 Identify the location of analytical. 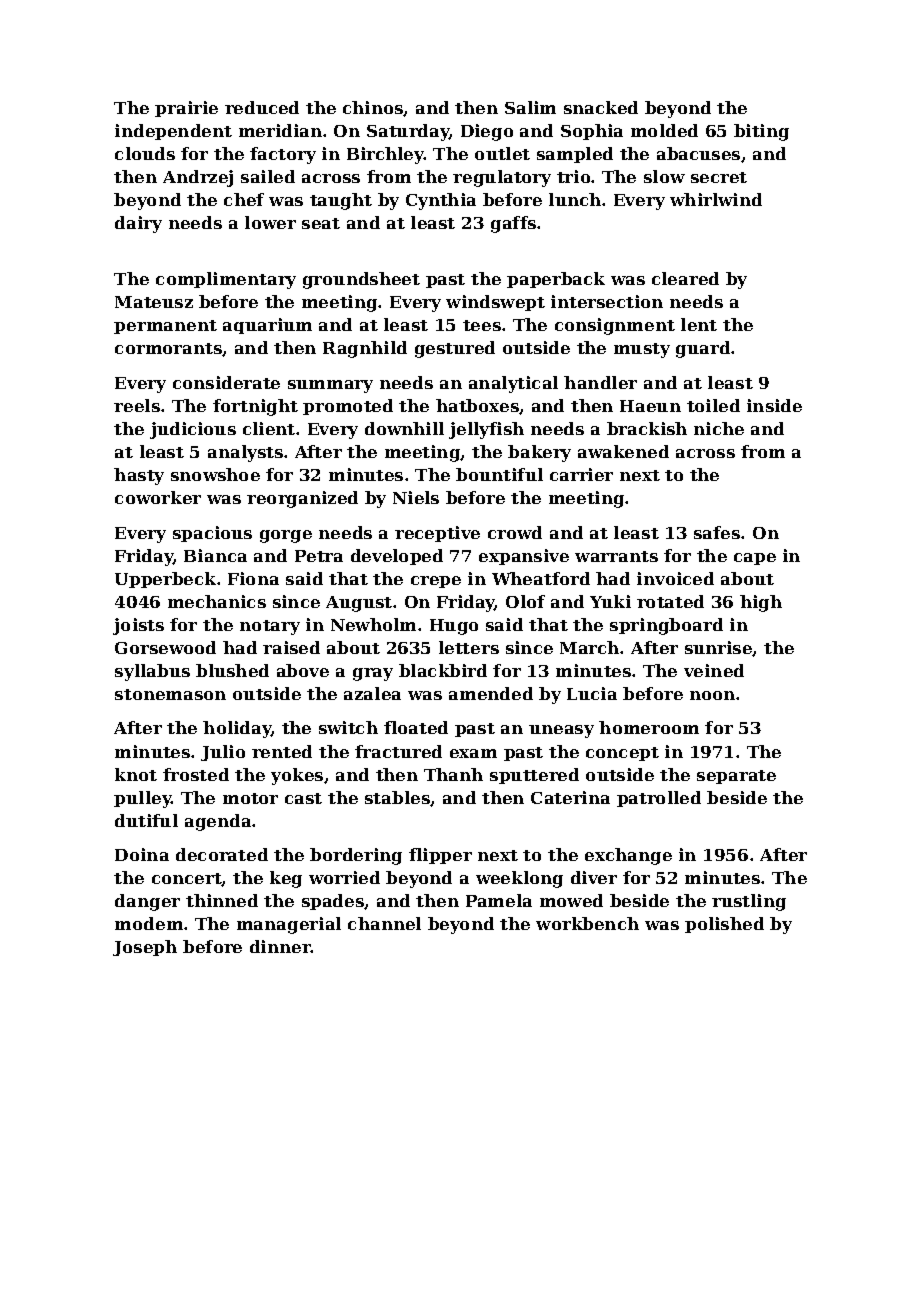
(513, 384).
